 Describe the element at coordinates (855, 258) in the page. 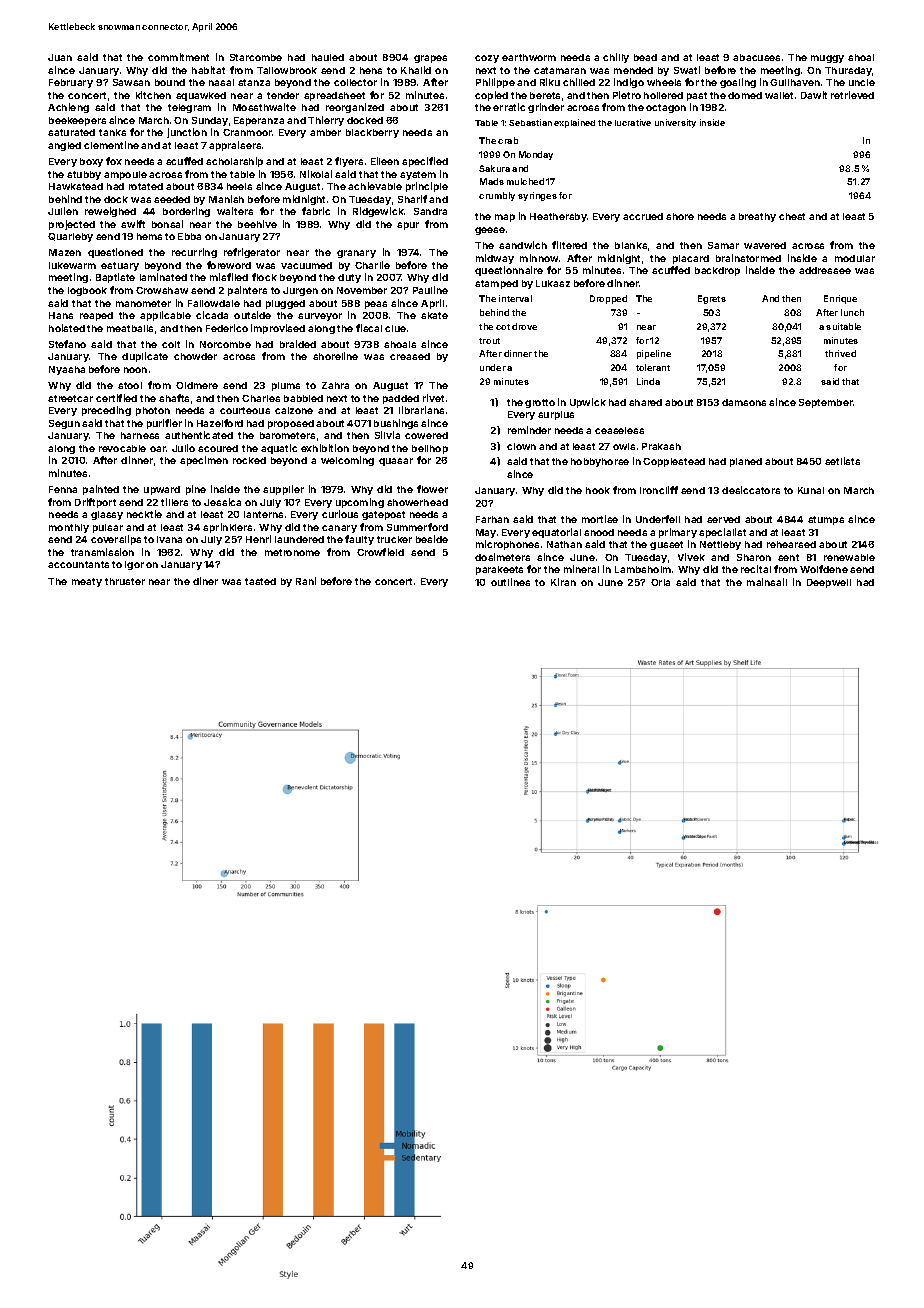

I see `modular` at that location.
